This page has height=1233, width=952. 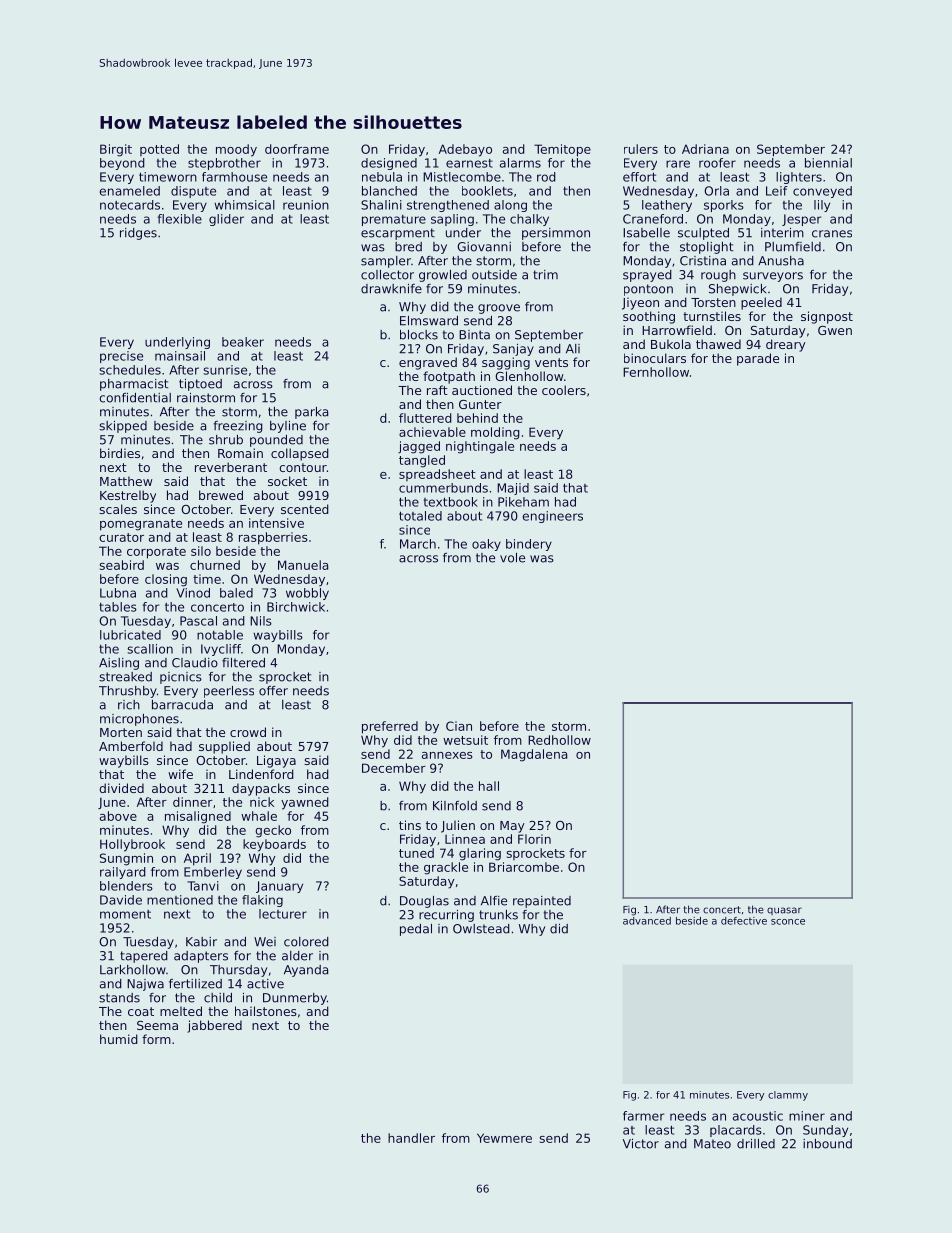 What do you see at coordinates (382, 177) in the page?
I see `nebula` at bounding box center [382, 177].
